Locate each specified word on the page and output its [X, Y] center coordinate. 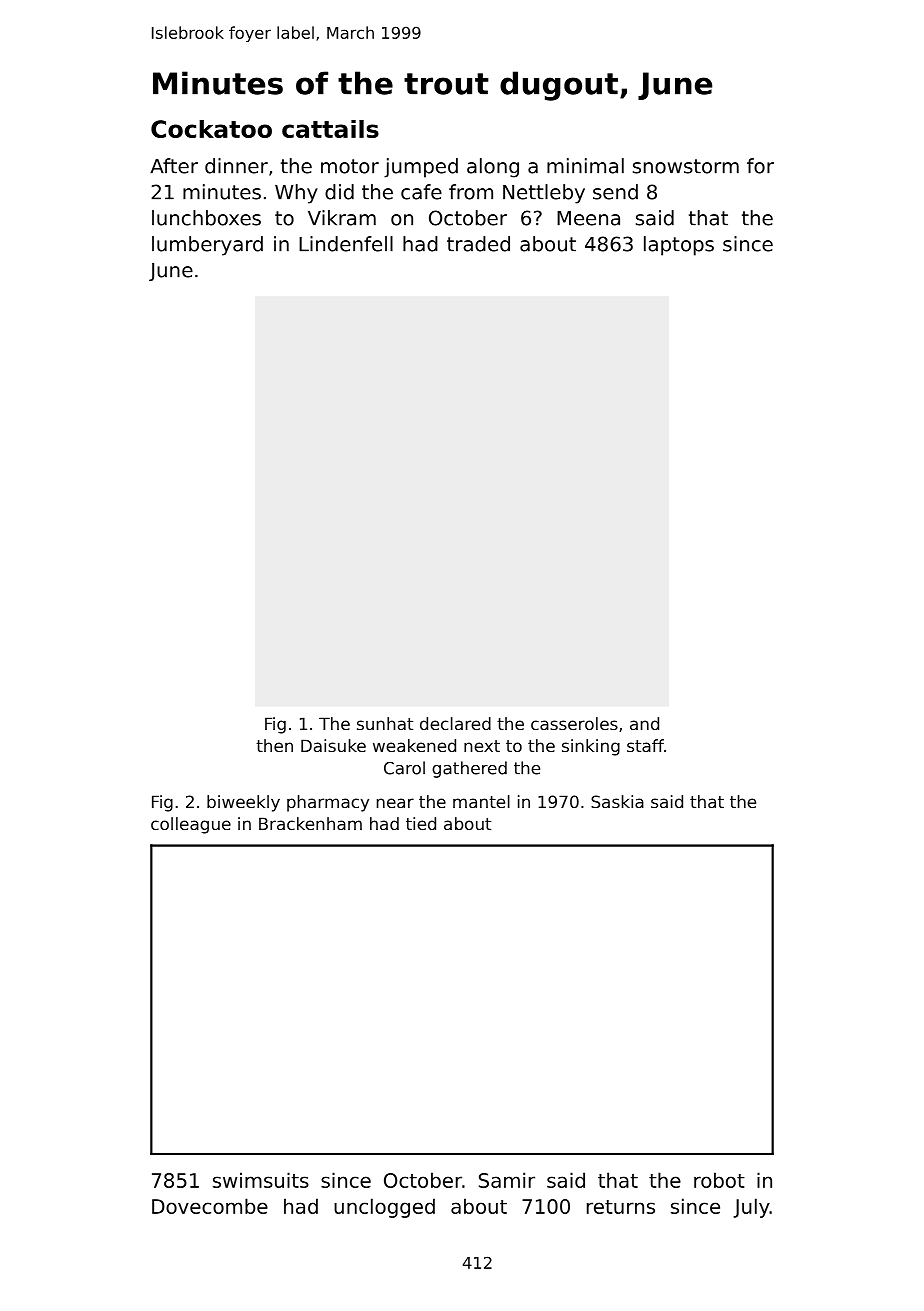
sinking [591, 747]
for [760, 166]
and [644, 723]
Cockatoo [211, 129]
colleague [191, 825]
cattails [330, 129]
